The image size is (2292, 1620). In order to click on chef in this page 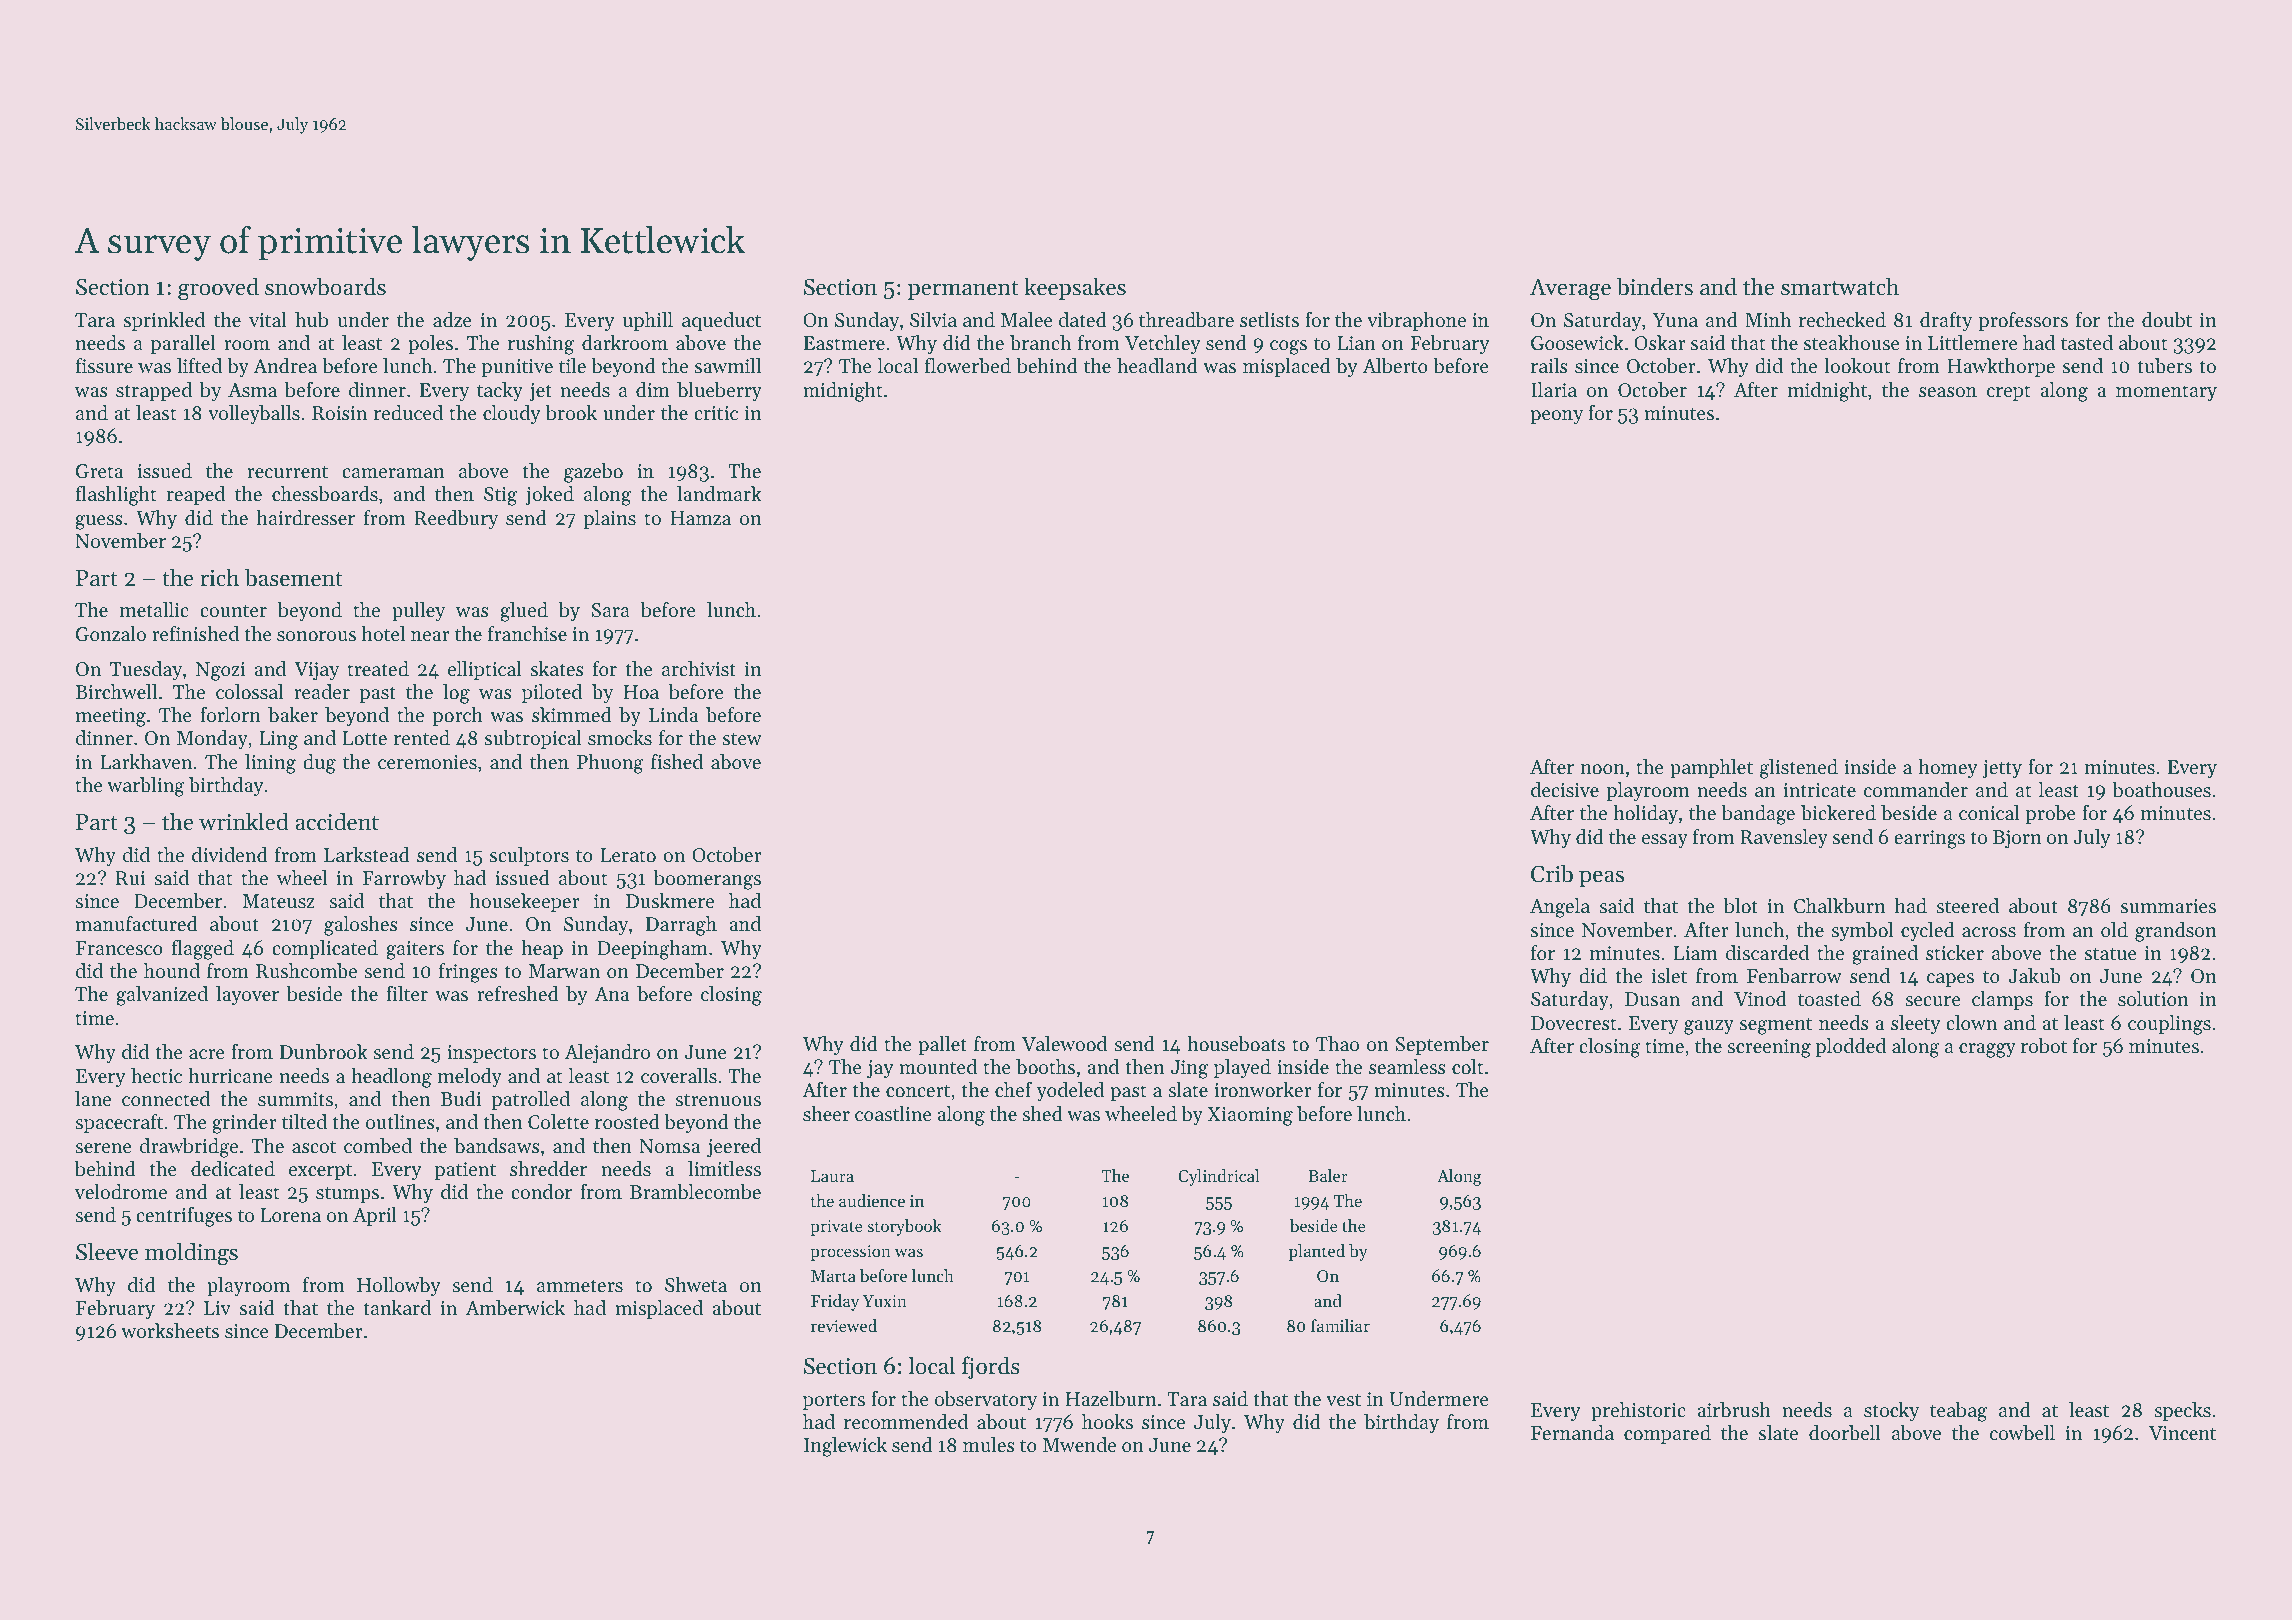, I will do `click(1013, 1090)`.
